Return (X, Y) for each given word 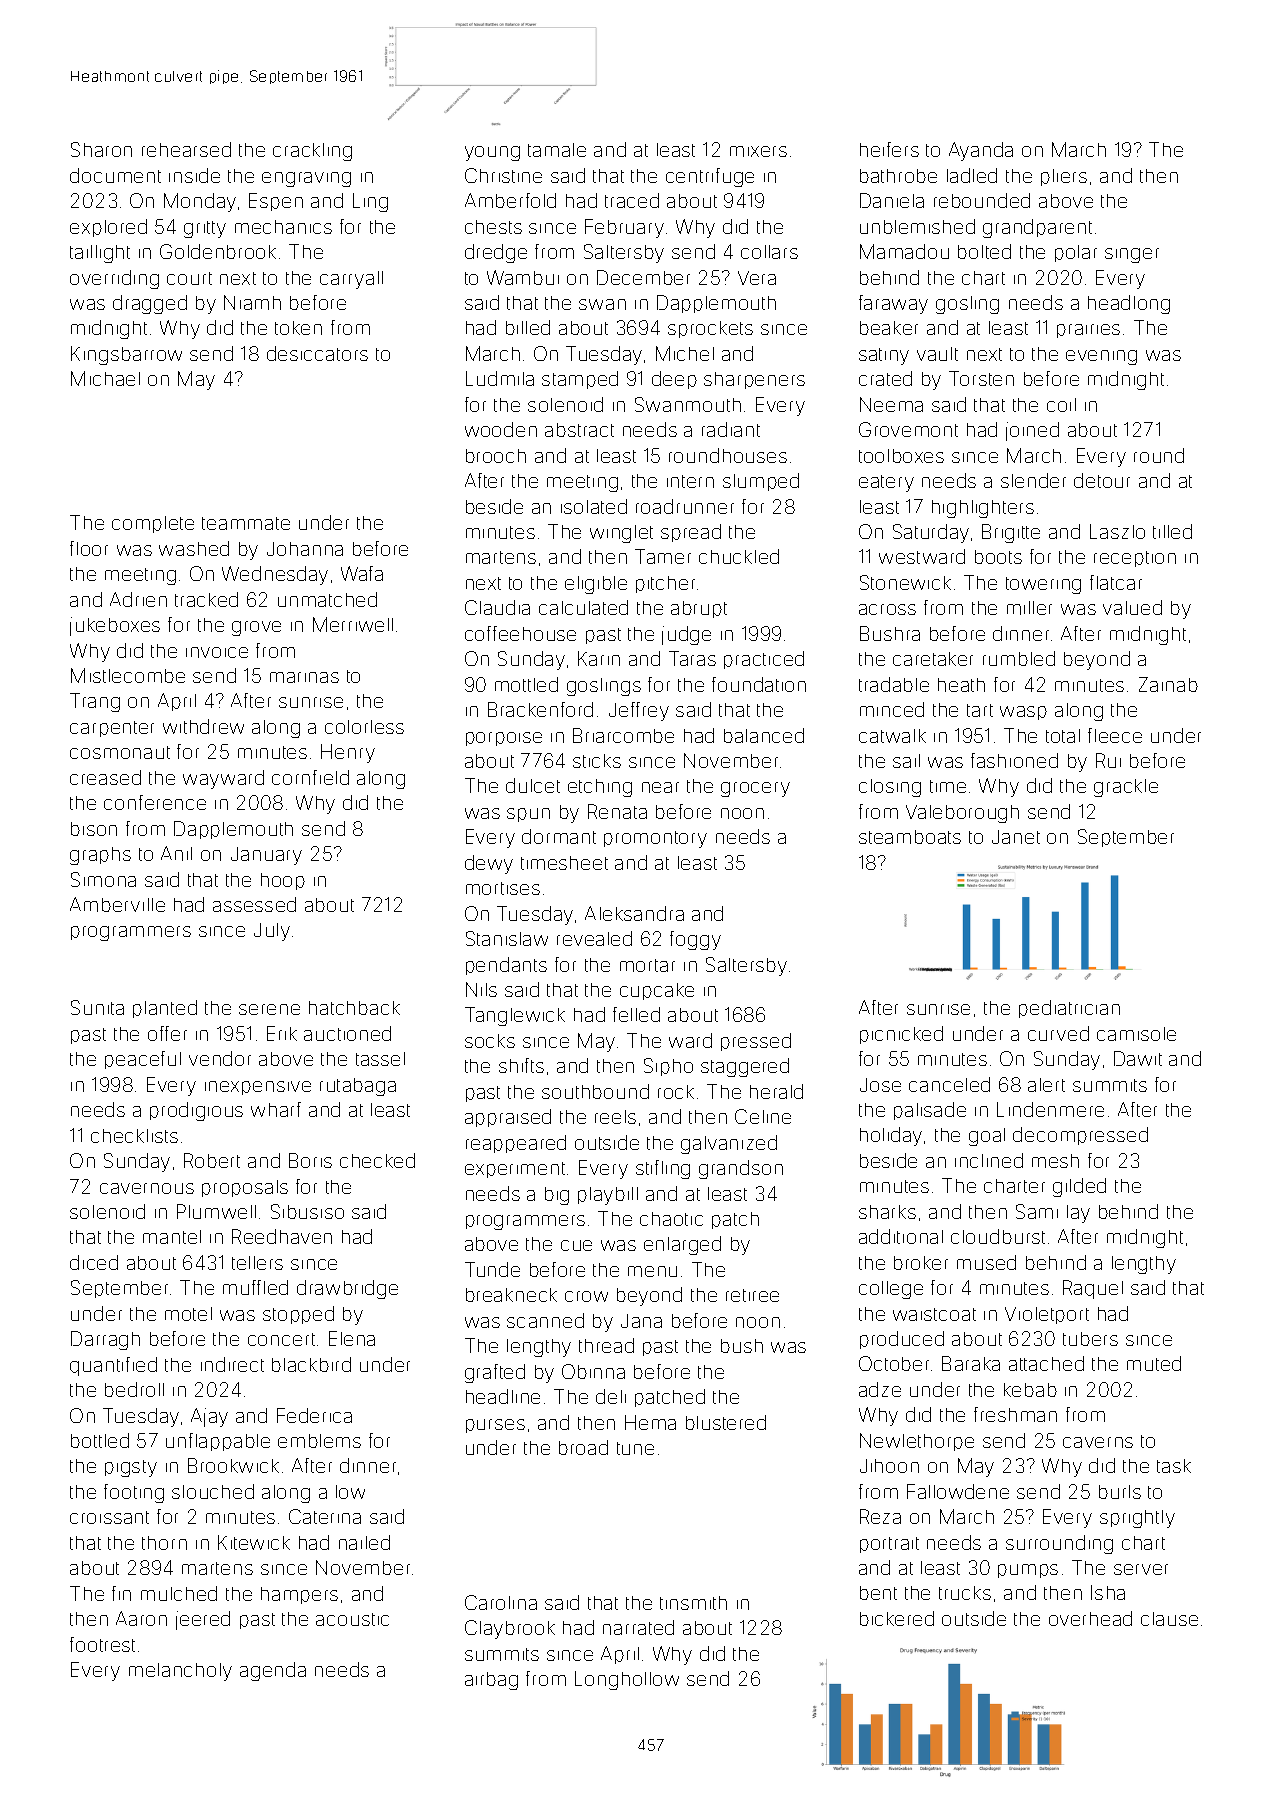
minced (892, 709)
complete (153, 524)
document (115, 175)
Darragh (105, 1340)
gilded (1079, 1187)
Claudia (497, 607)
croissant (109, 1517)
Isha (1108, 1592)
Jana (641, 1321)
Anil (176, 853)
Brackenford (540, 709)
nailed (364, 1542)
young (492, 153)
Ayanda (981, 151)
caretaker (933, 659)
